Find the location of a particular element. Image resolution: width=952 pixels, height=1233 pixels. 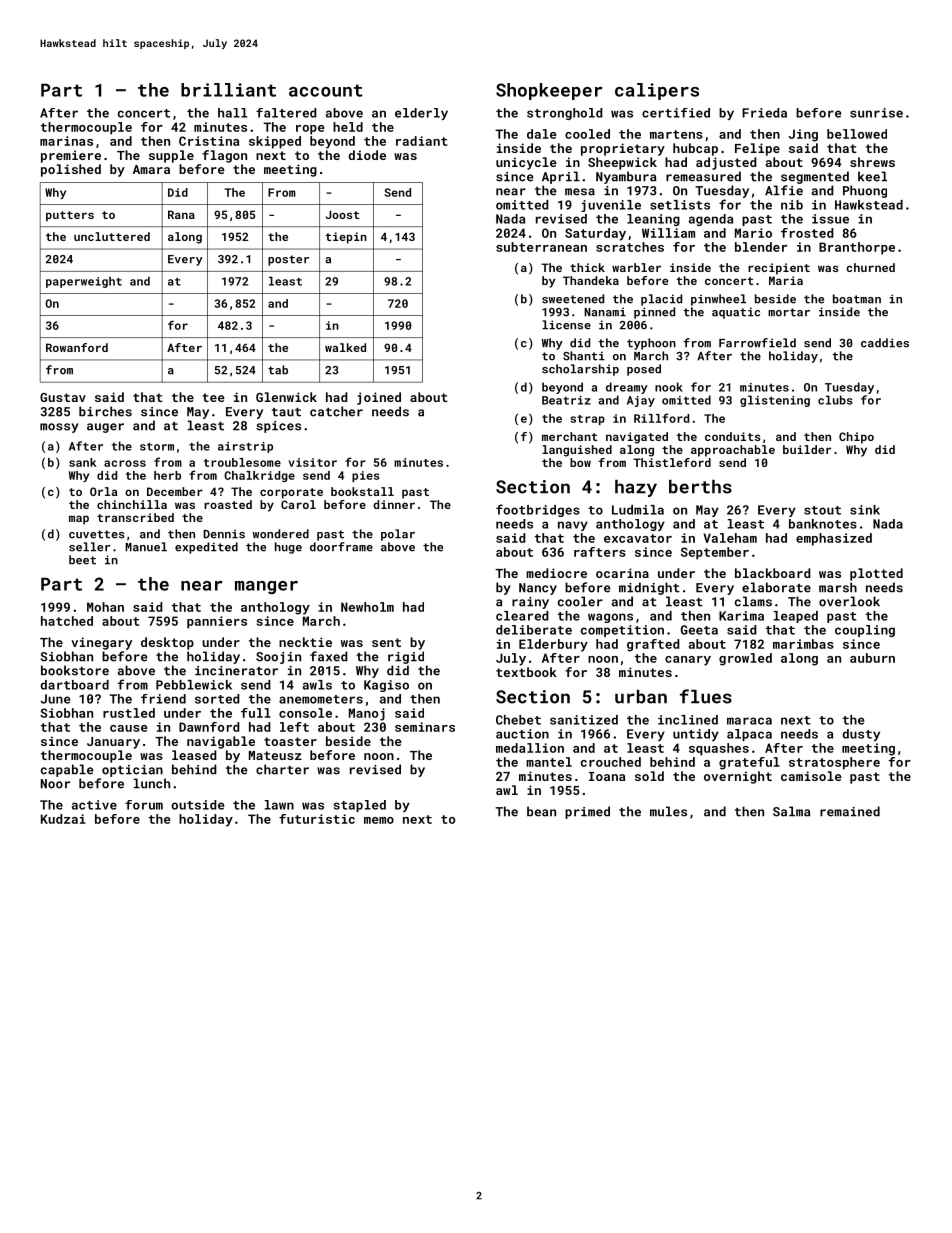

friend is located at coordinates (163, 699).
